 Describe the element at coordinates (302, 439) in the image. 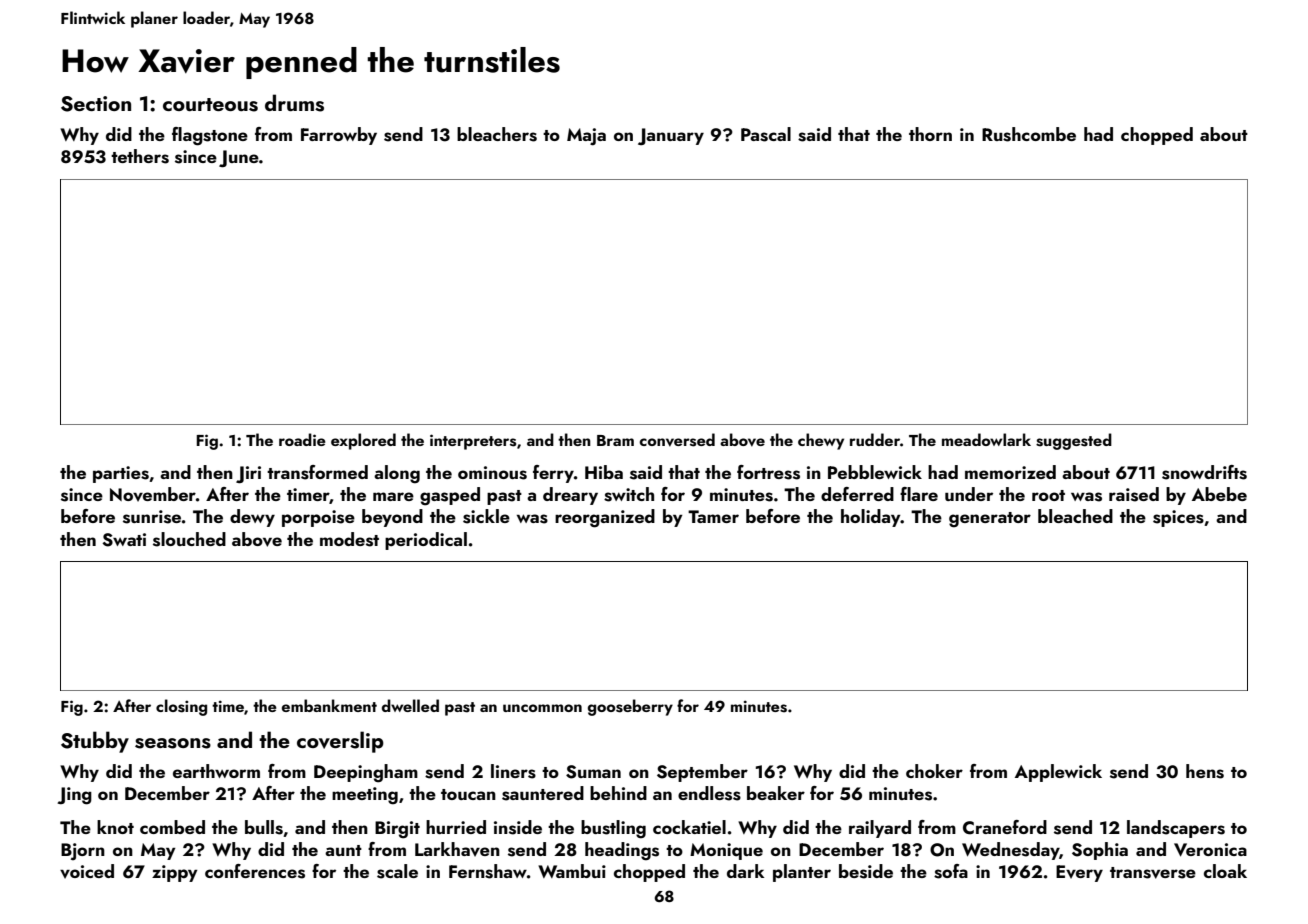

I see `roadie` at that location.
